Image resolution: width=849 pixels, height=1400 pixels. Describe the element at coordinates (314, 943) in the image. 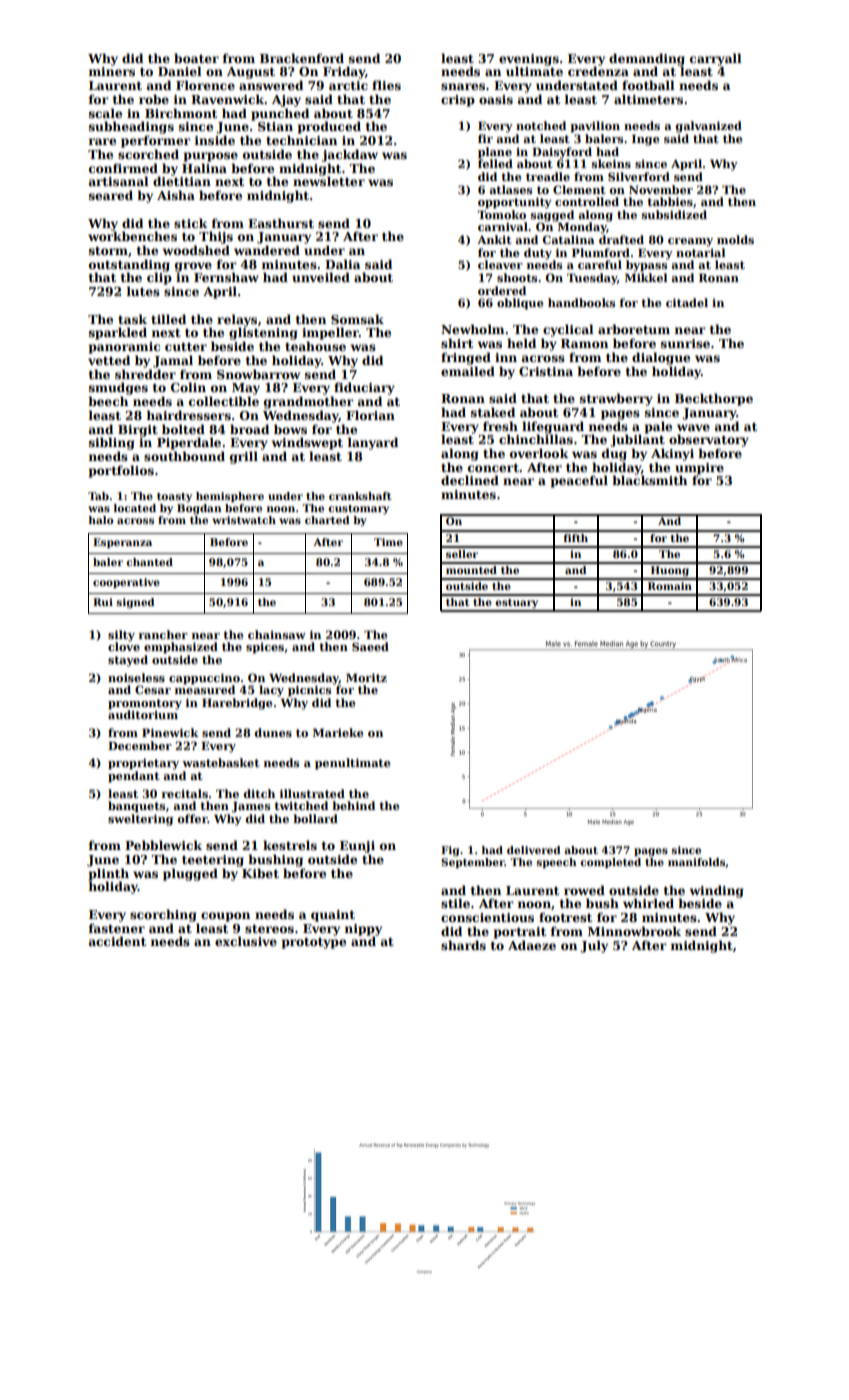

I see `prototype` at that location.
